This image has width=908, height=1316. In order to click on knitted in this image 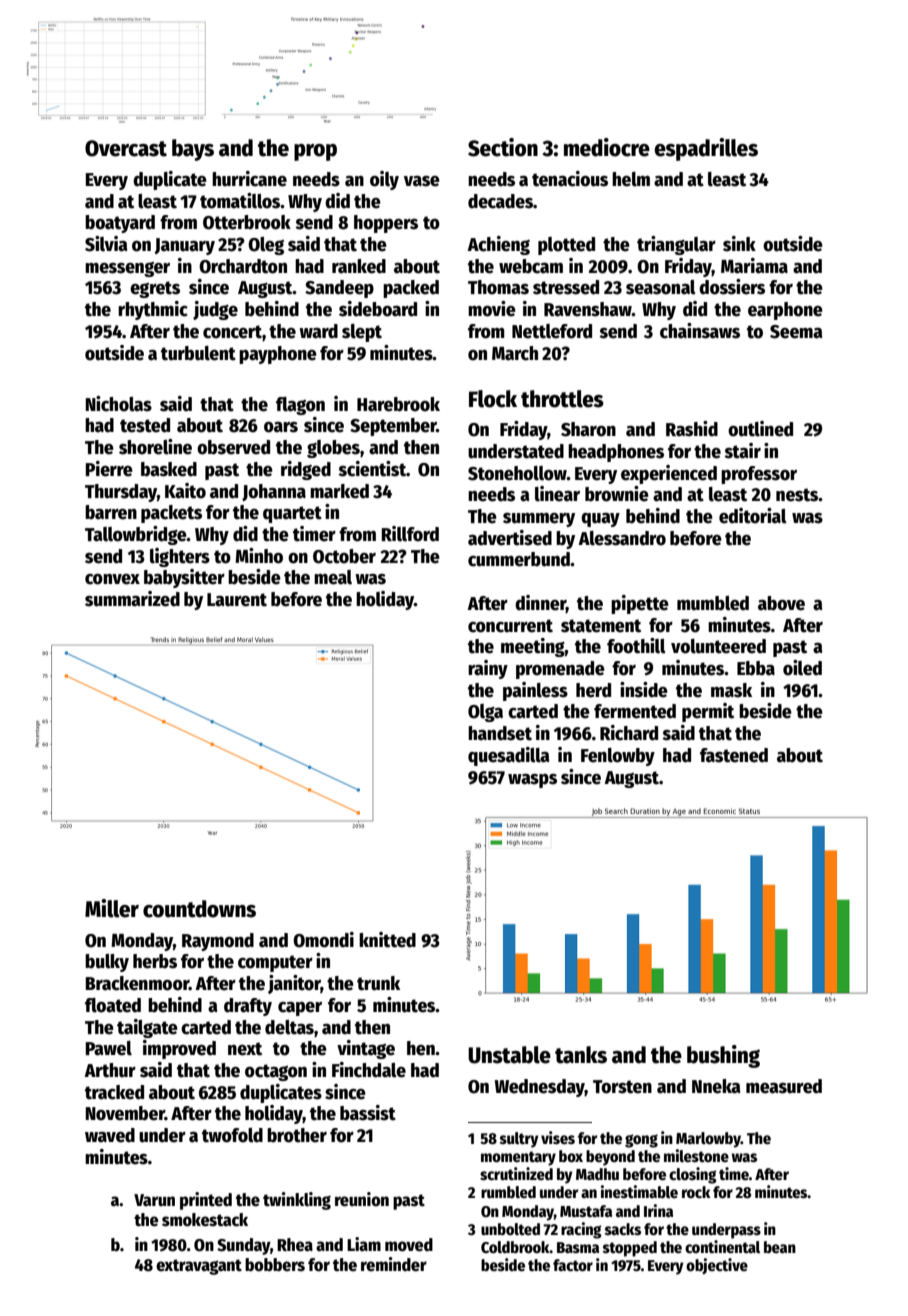, I will do `click(387, 940)`.
